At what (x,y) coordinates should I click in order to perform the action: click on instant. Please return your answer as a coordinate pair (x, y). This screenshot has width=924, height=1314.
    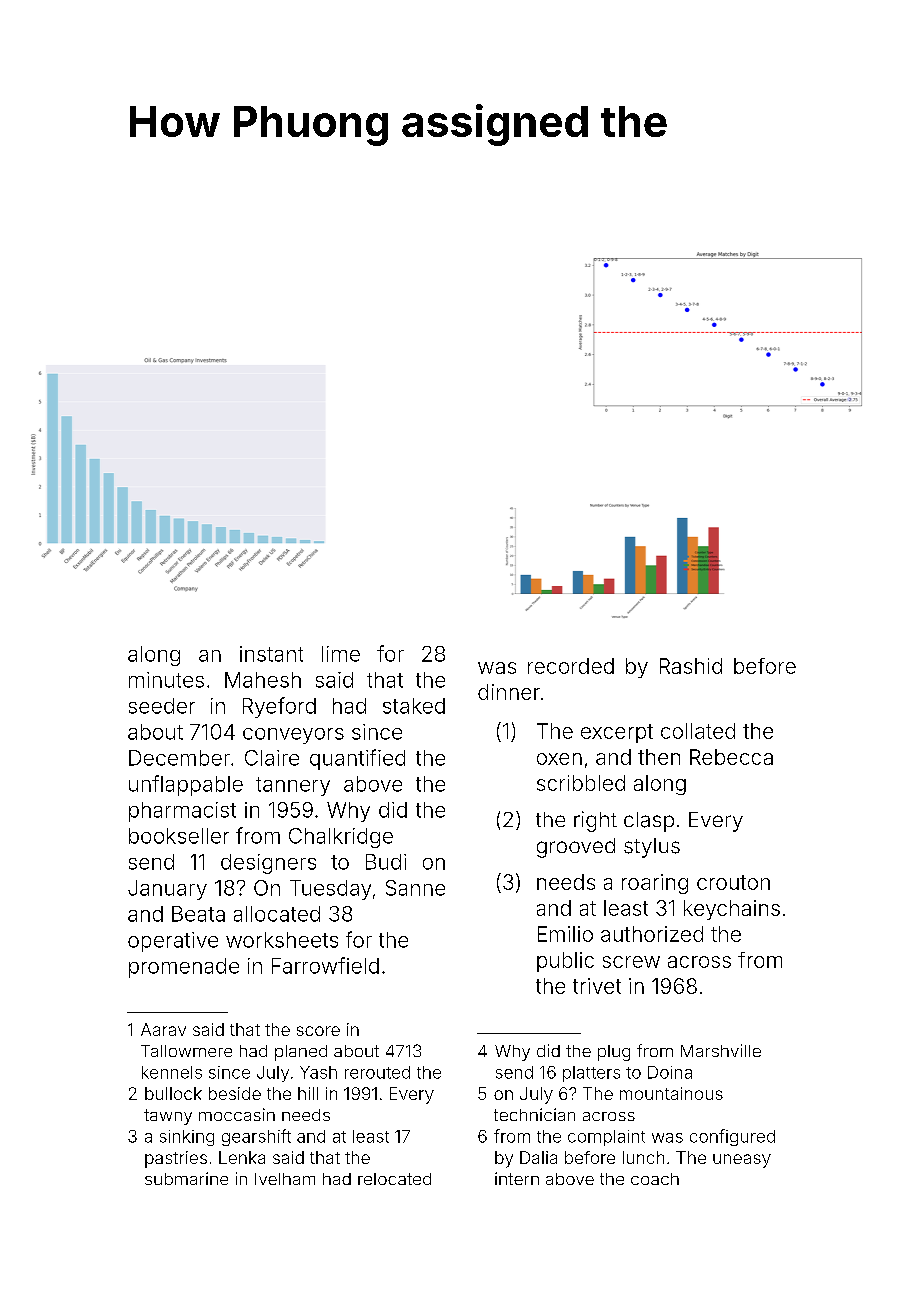
    Looking at the image, I should click on (271, 654).
